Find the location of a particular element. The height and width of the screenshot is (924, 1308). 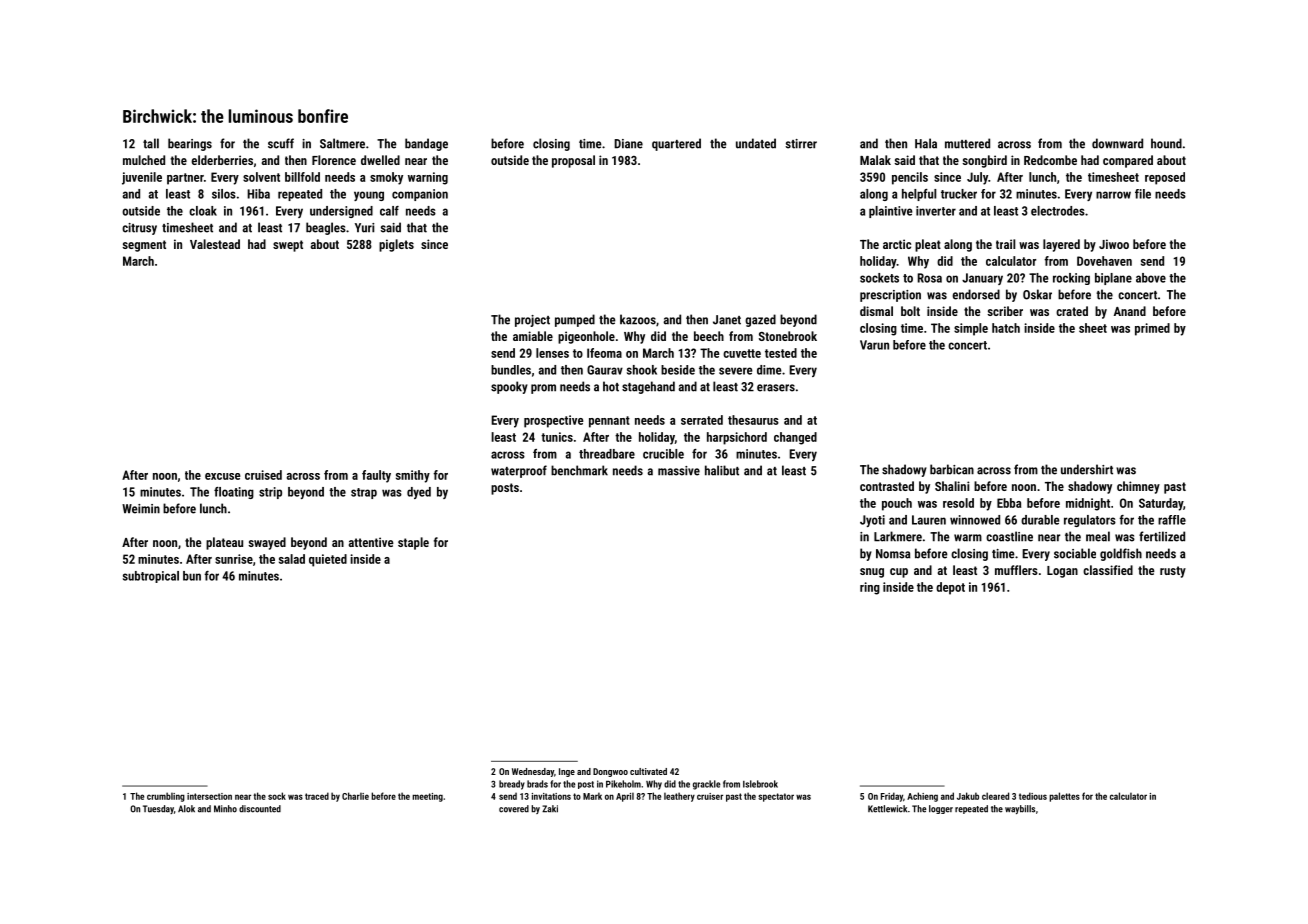

Zaki is located at coordinates (550, 809).
